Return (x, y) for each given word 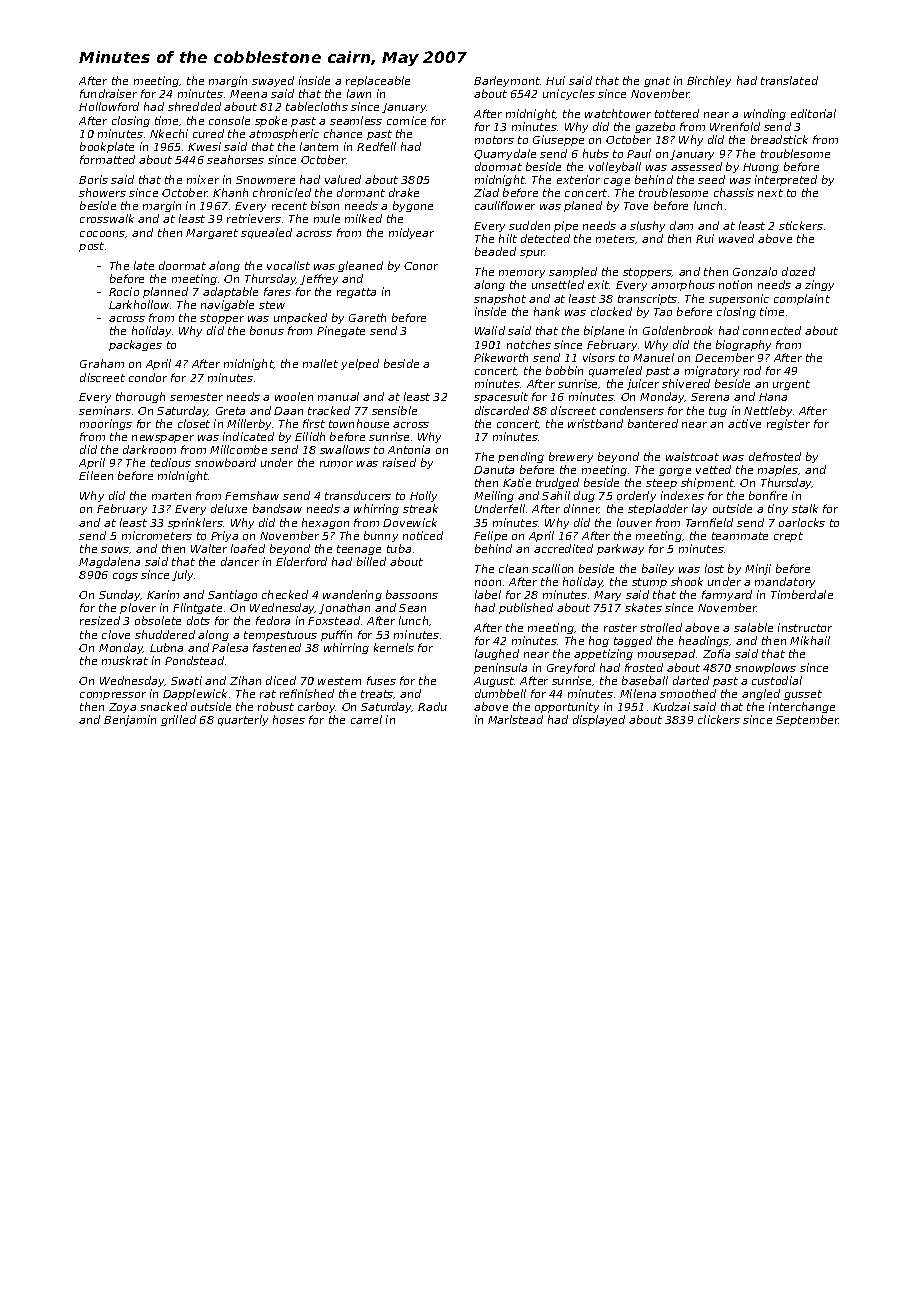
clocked (611, 311)
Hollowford (109, 106)
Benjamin (130, 720)
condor (148, 377)
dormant (361, 192)
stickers (801, 225)
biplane (604, 331)
